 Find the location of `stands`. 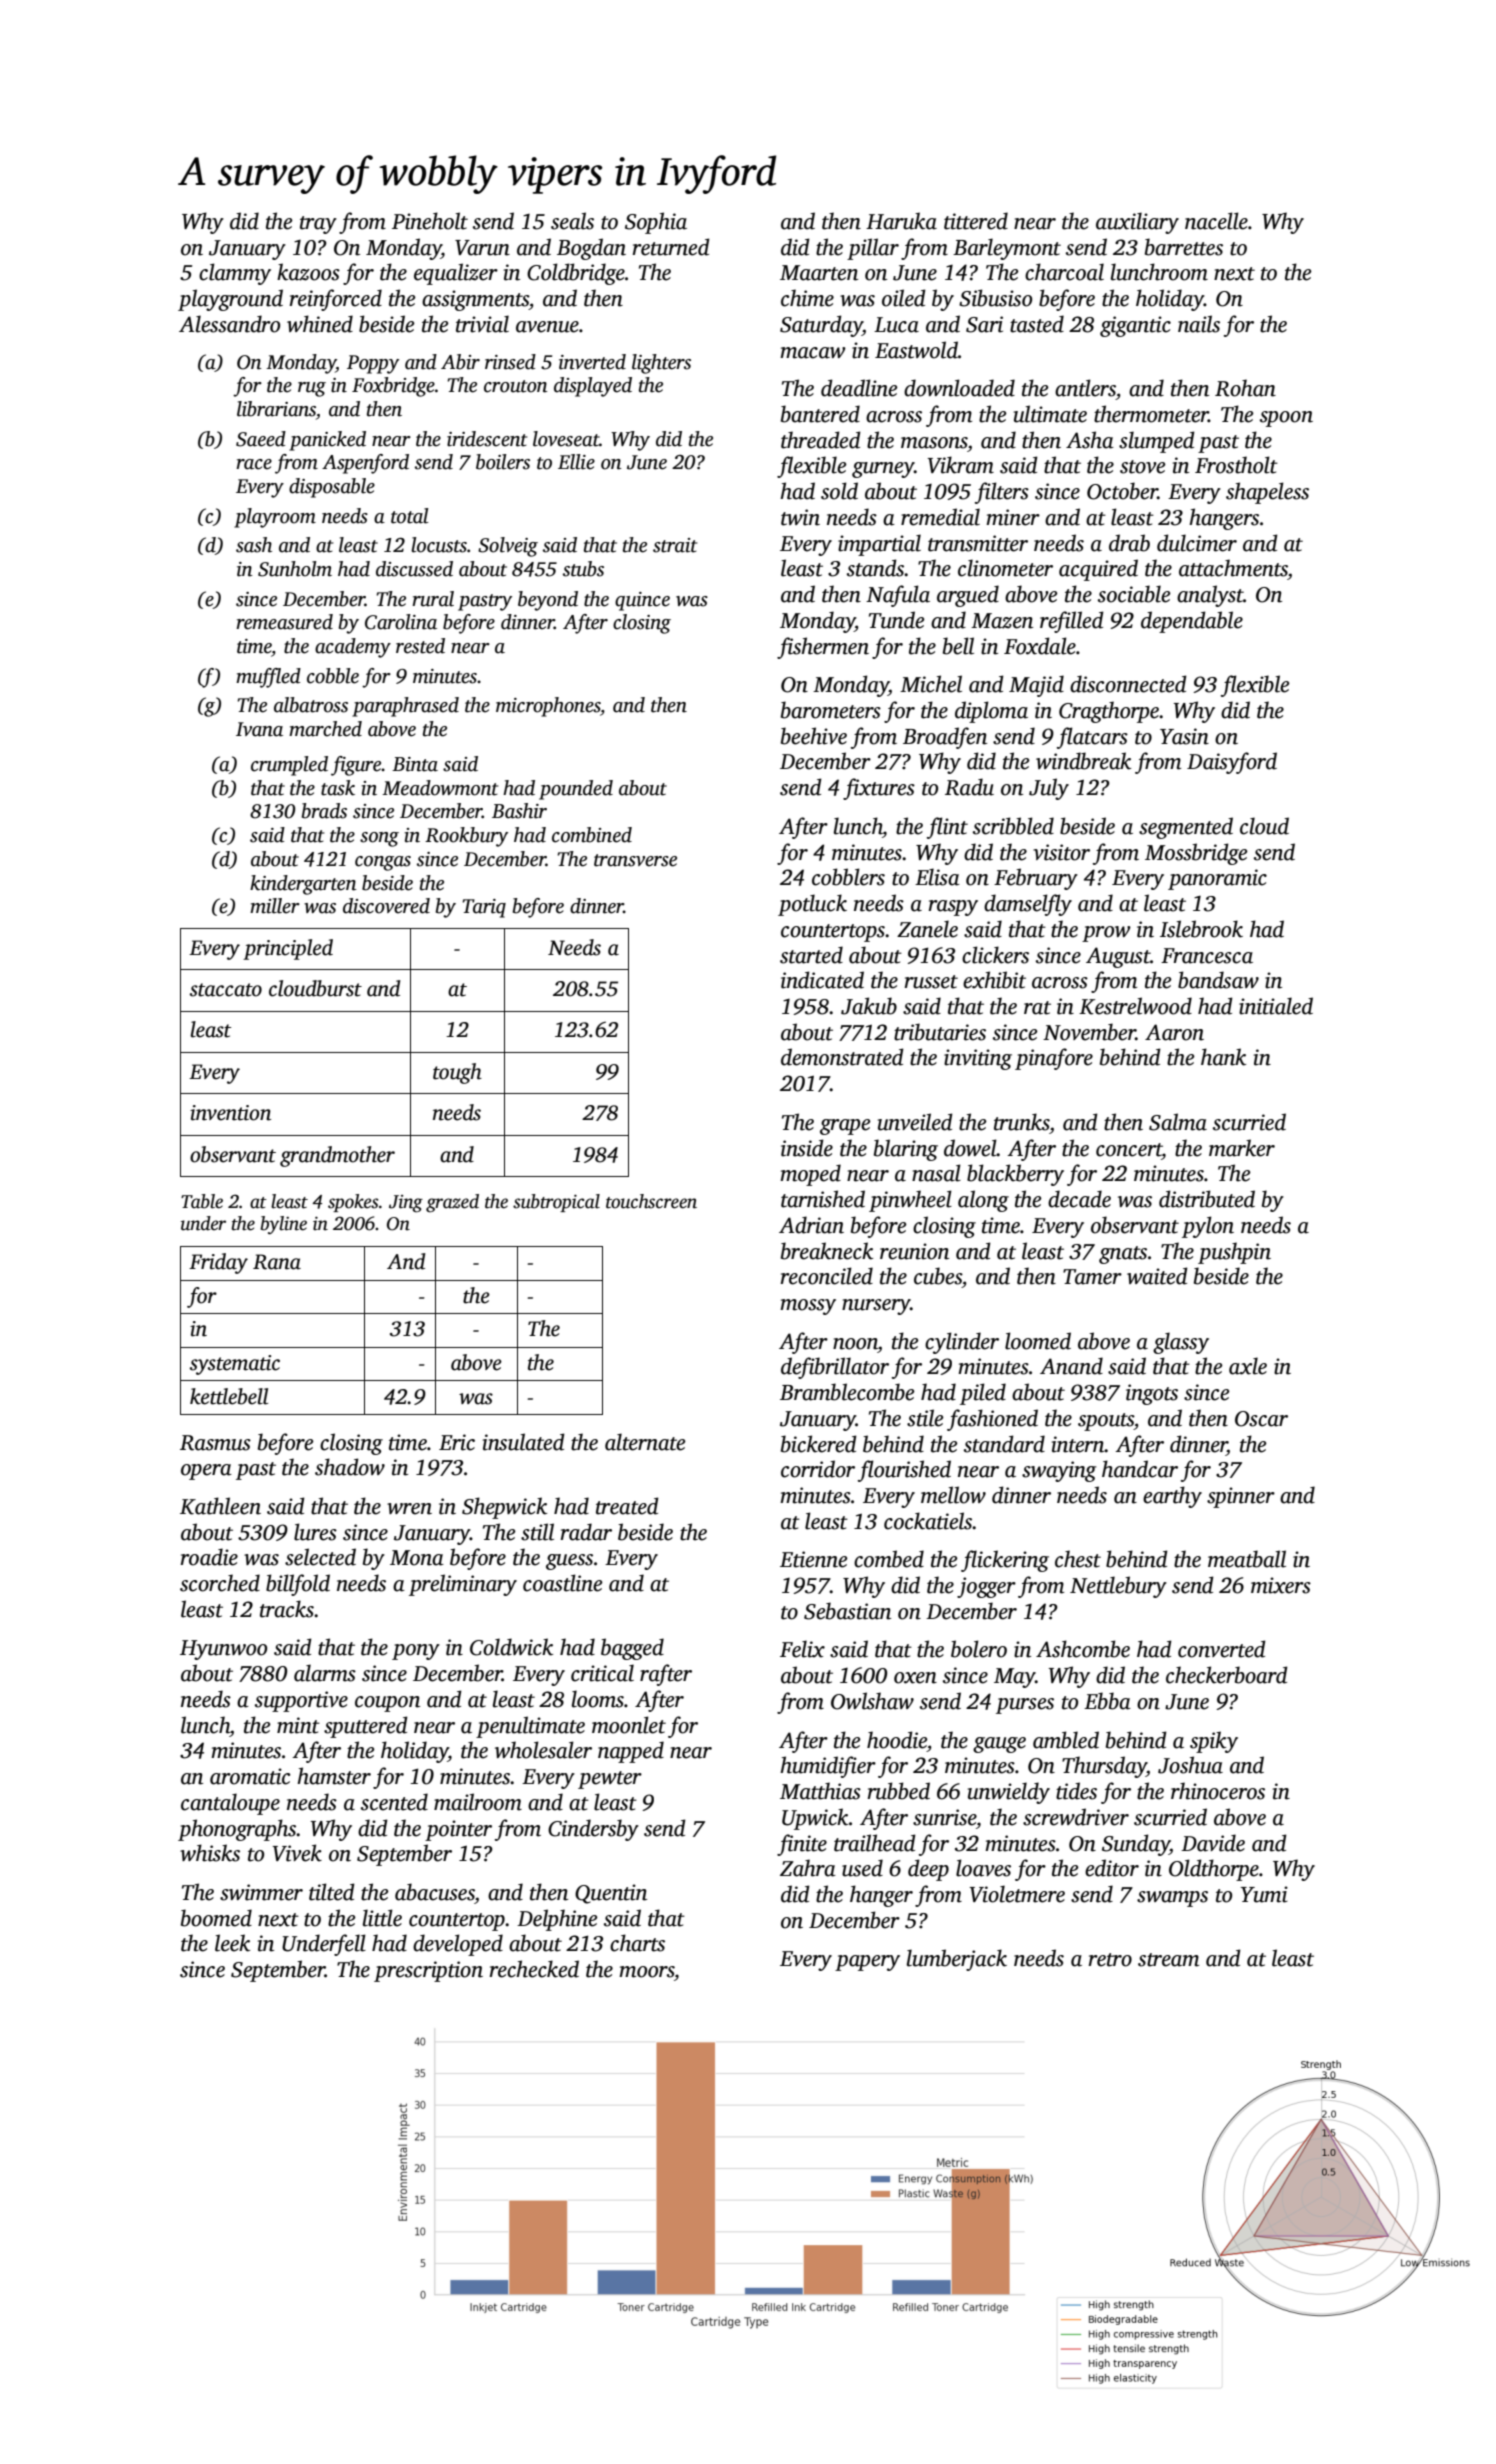

stands is located at coordinates (876, 568).
